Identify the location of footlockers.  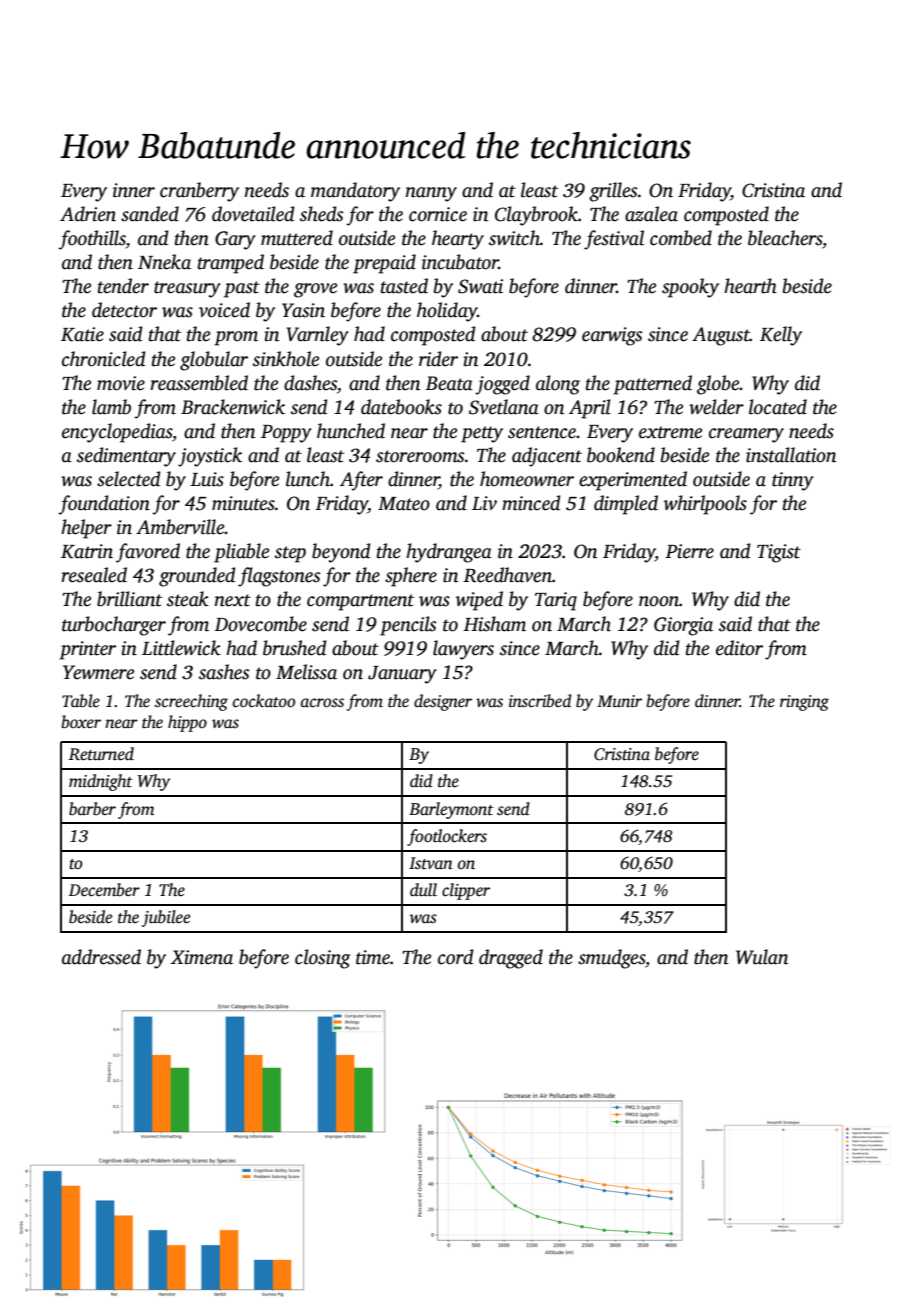
(447, 837).
